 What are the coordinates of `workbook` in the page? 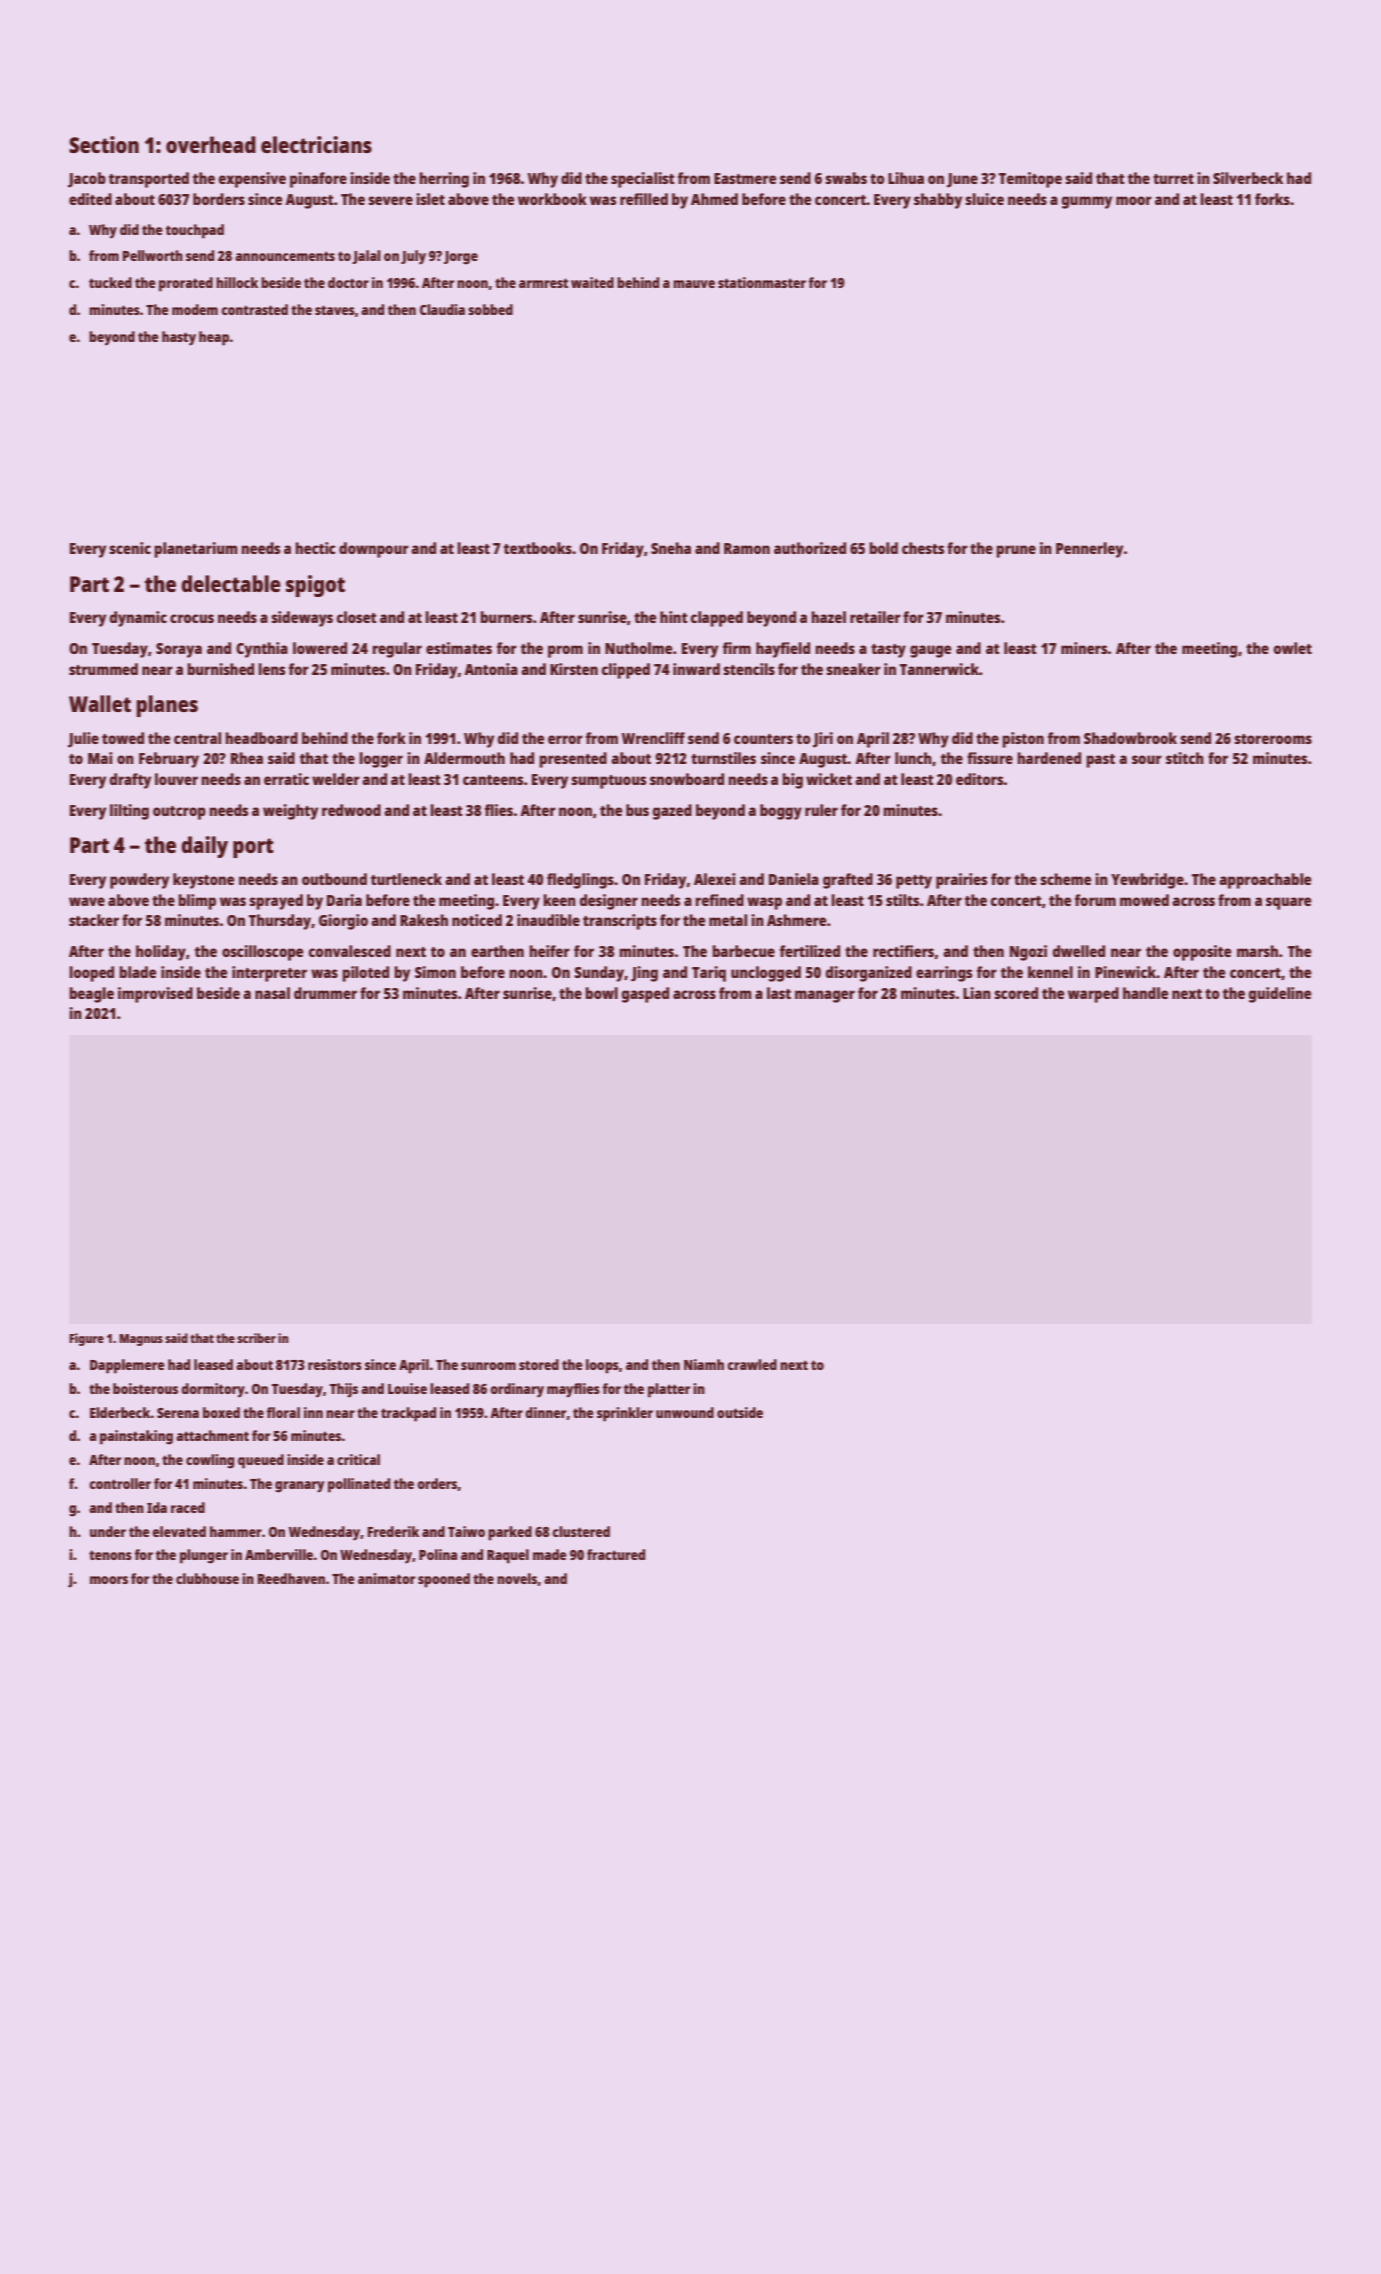 It's located at (552, 199).
